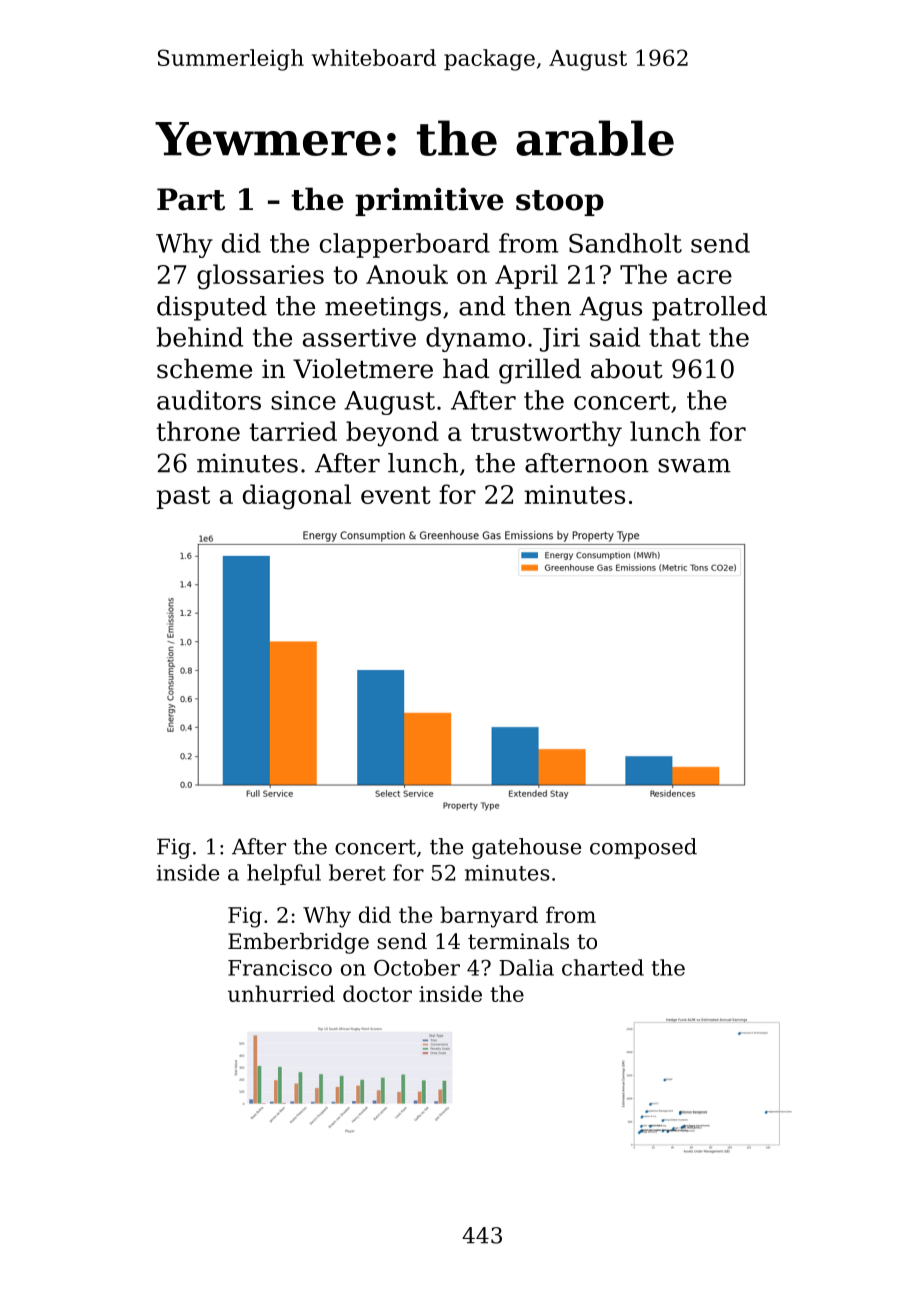  I want to click on Part, so click(191, 199).
